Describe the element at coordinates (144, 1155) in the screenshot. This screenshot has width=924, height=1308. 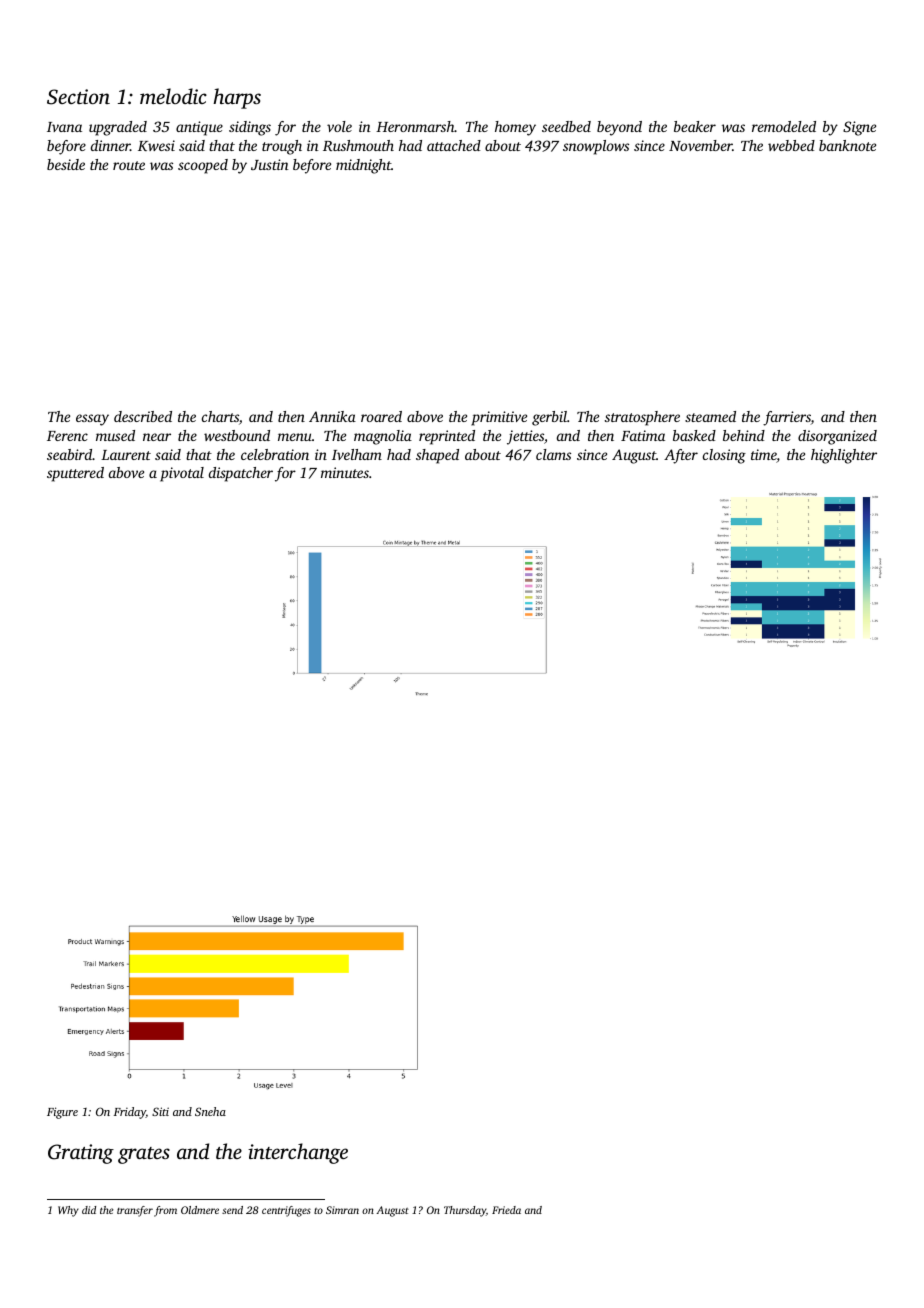
I see `grates` at that location.
